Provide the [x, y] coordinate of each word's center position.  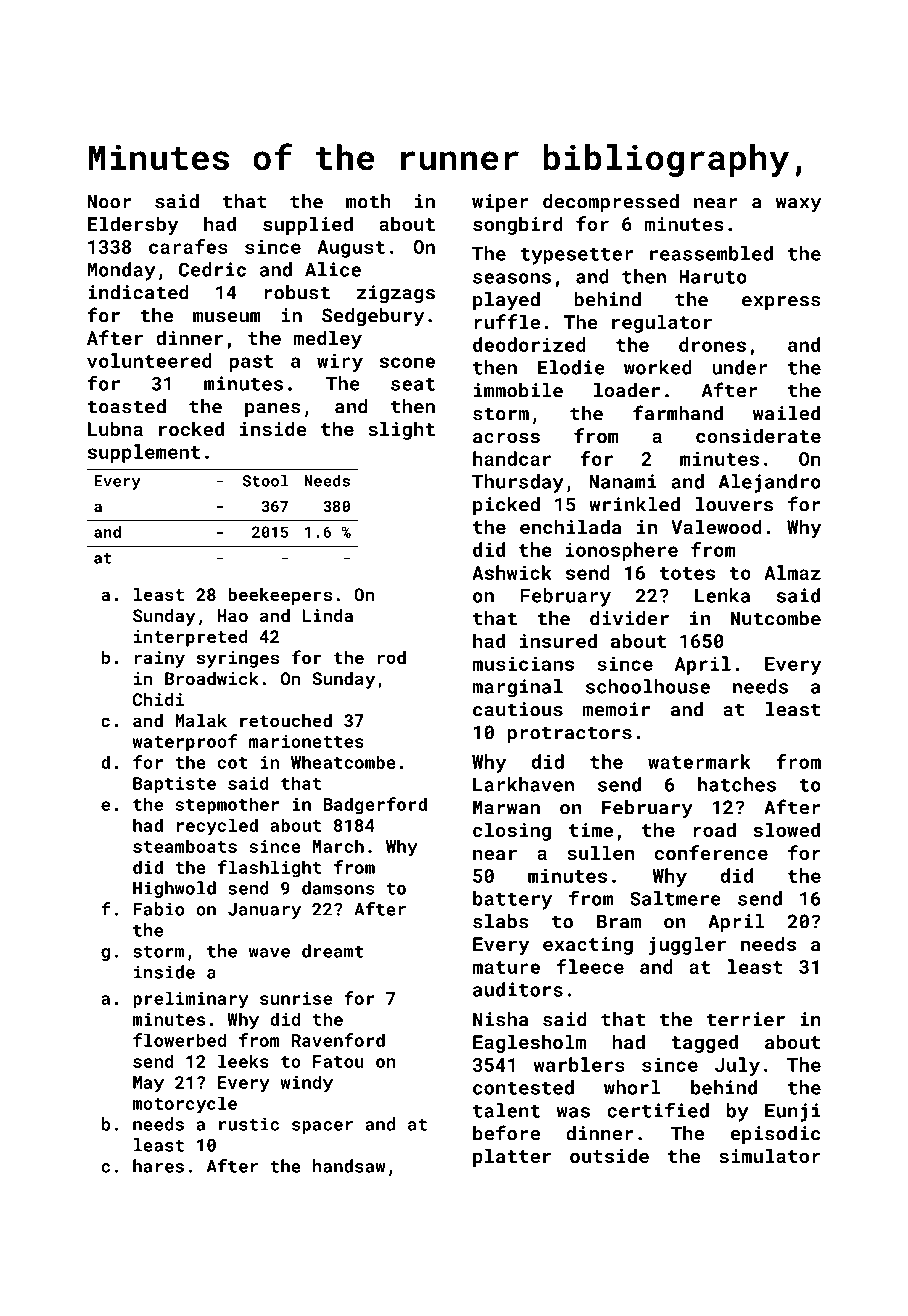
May [148, 1084]
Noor [109, 201]
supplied [308, 225]
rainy [159, 659]
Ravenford [338, 1040]
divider [629, 618]
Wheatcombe [343, 762]
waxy [799, 205]
